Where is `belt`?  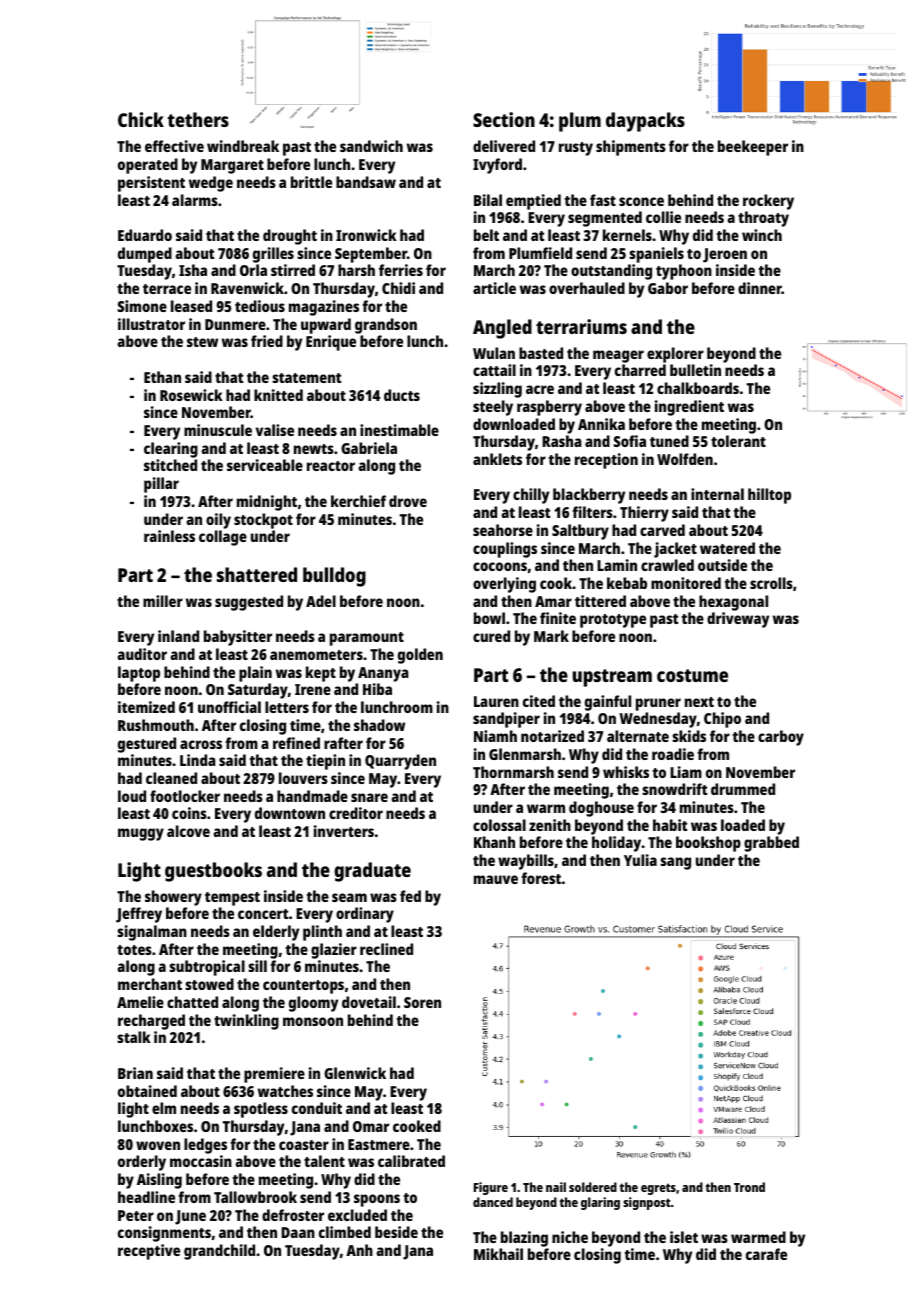 belt is located at coordinates (486, 235).
